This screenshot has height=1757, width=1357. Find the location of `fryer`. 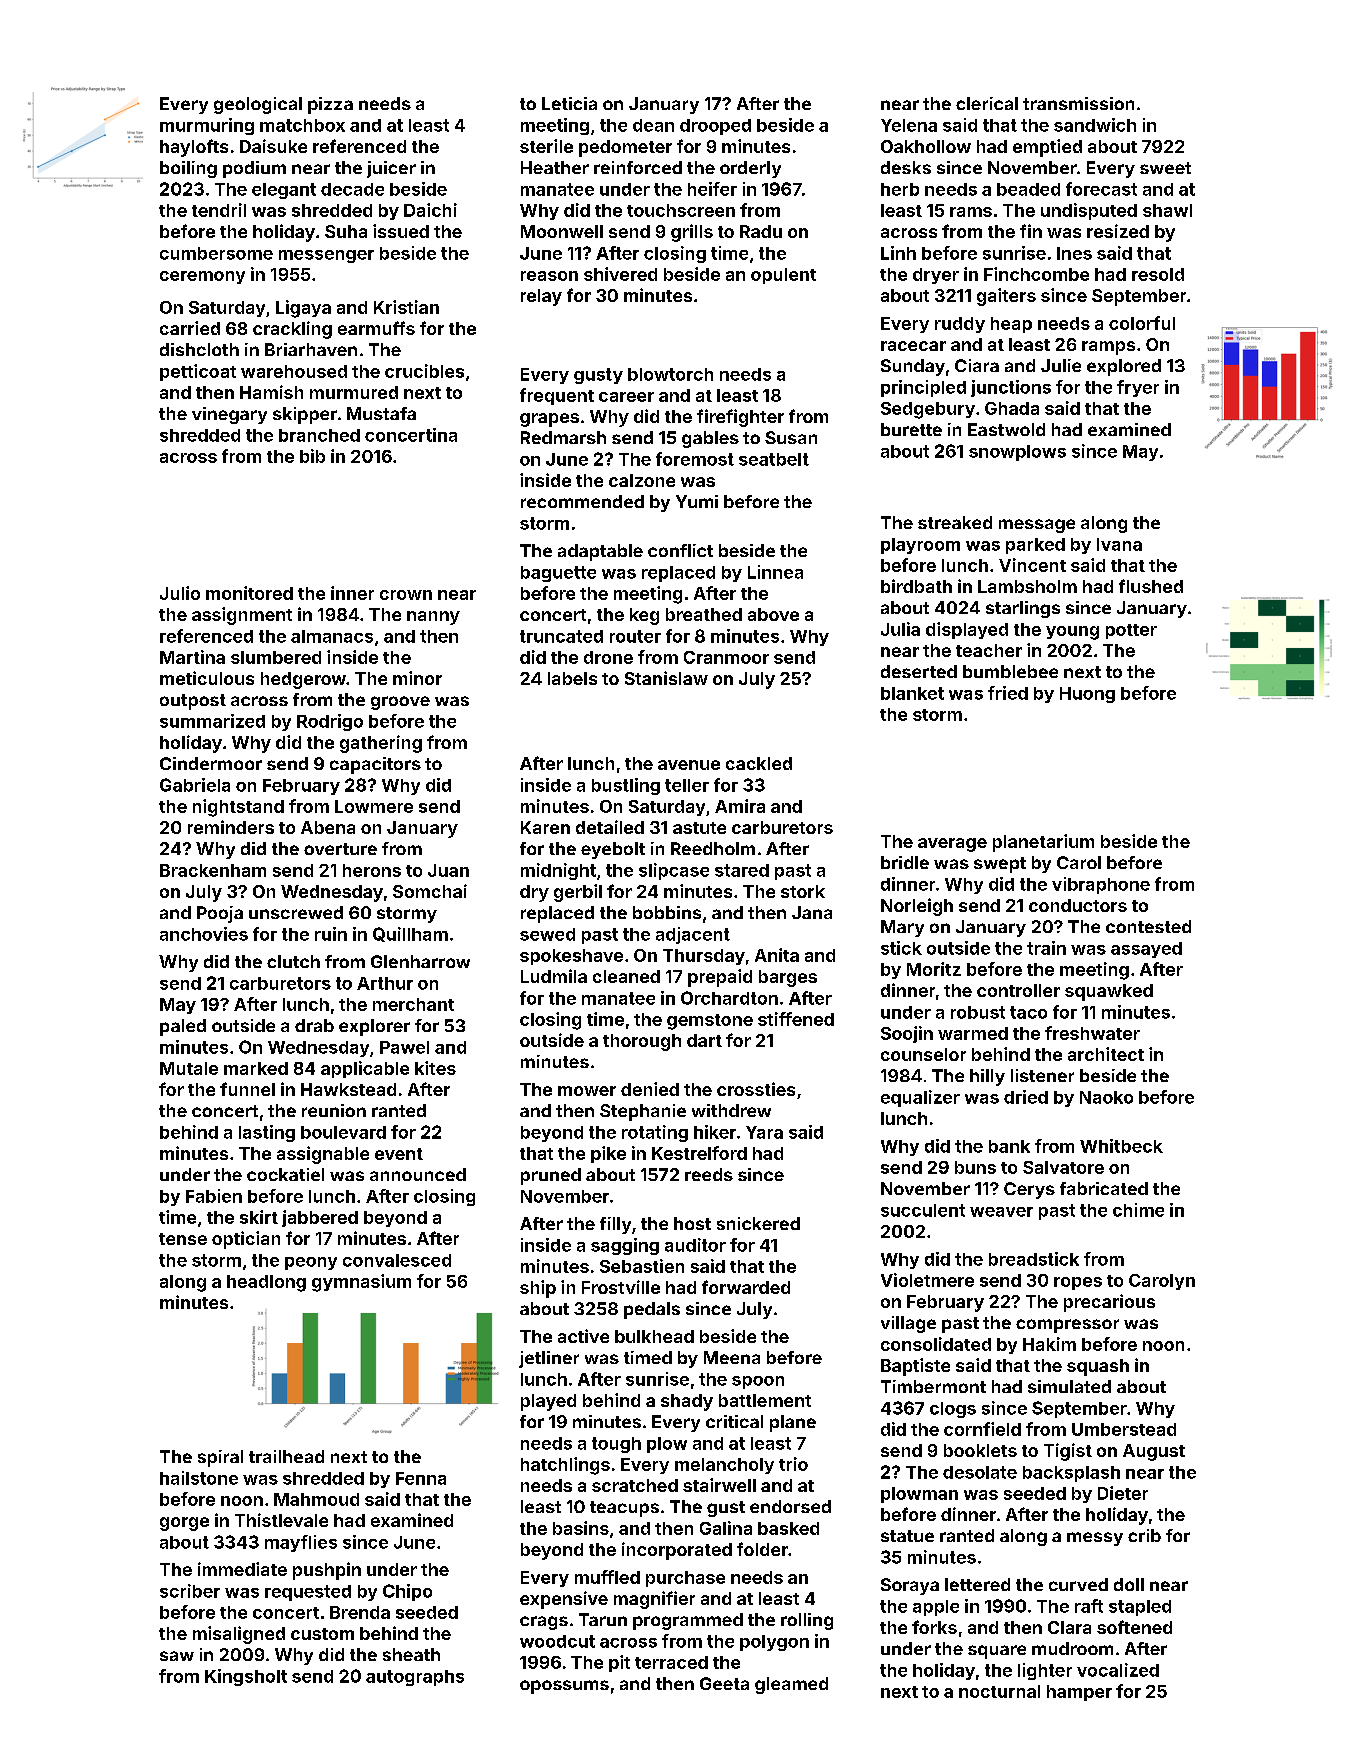

fryer is located at coordinates (1138, 388).
